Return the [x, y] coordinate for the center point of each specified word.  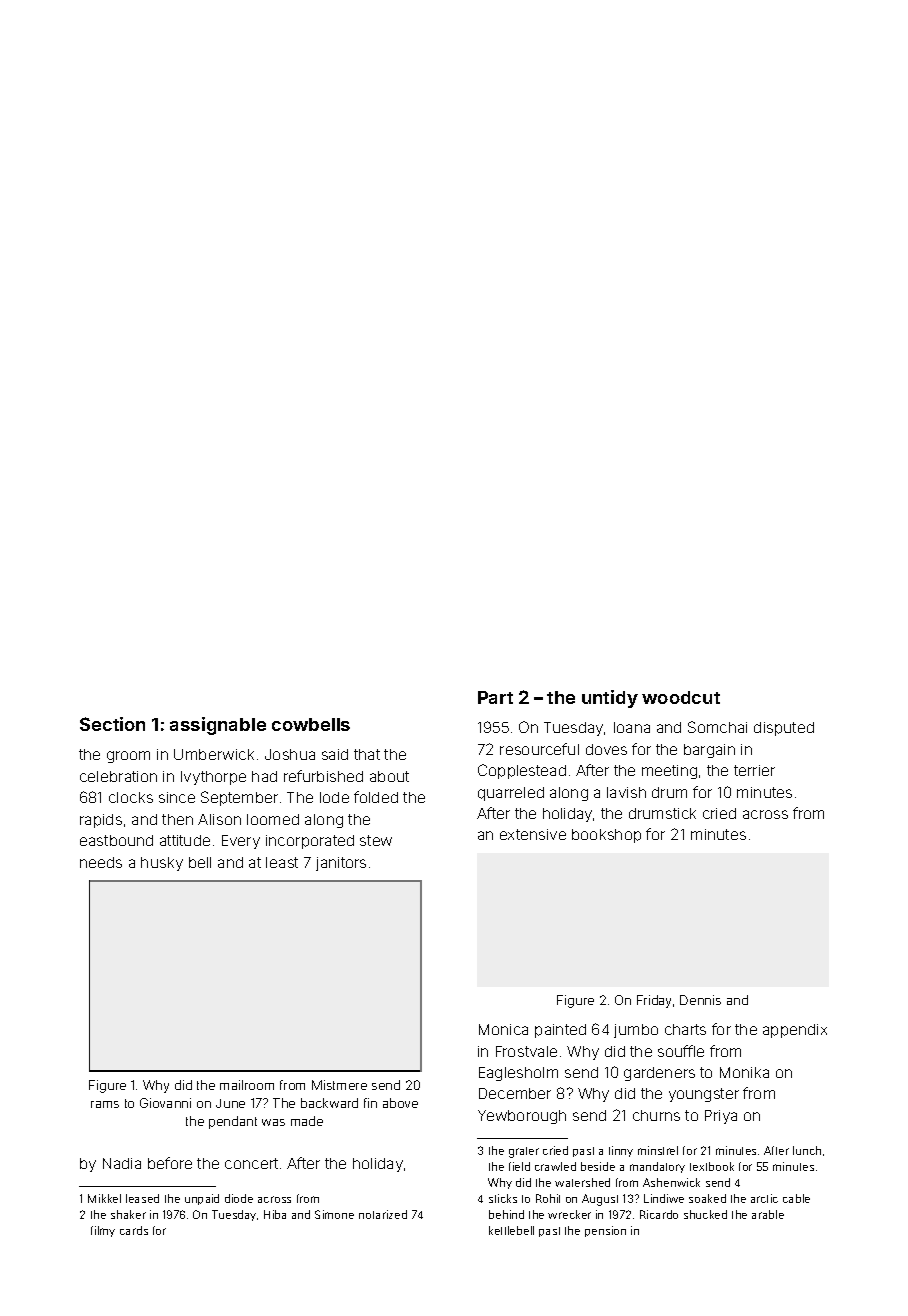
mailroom [247, 1085]
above [400, 1103]
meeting [669, 772]
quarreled [511, 794]
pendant [233, 1122]
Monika [744, 1072]
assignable [218, 726]
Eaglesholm [518, 1074]
